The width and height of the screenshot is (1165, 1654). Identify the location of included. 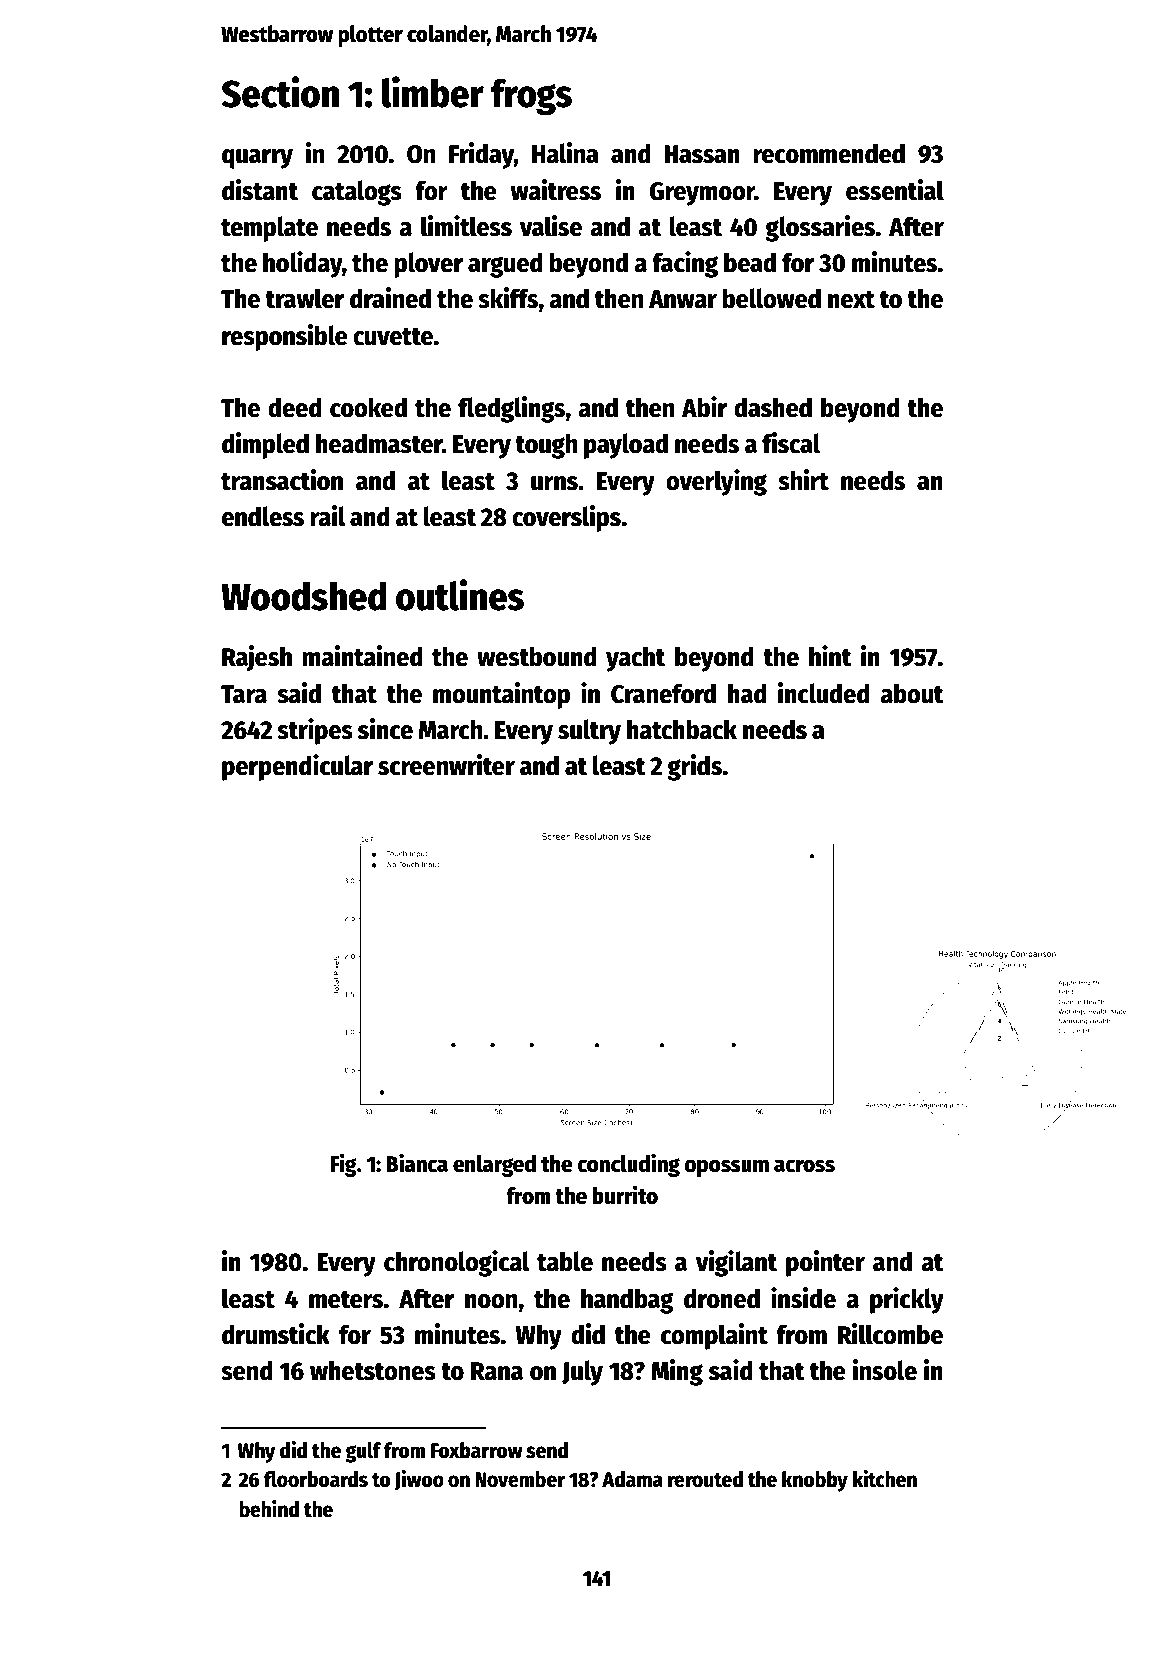
(824, 693).
